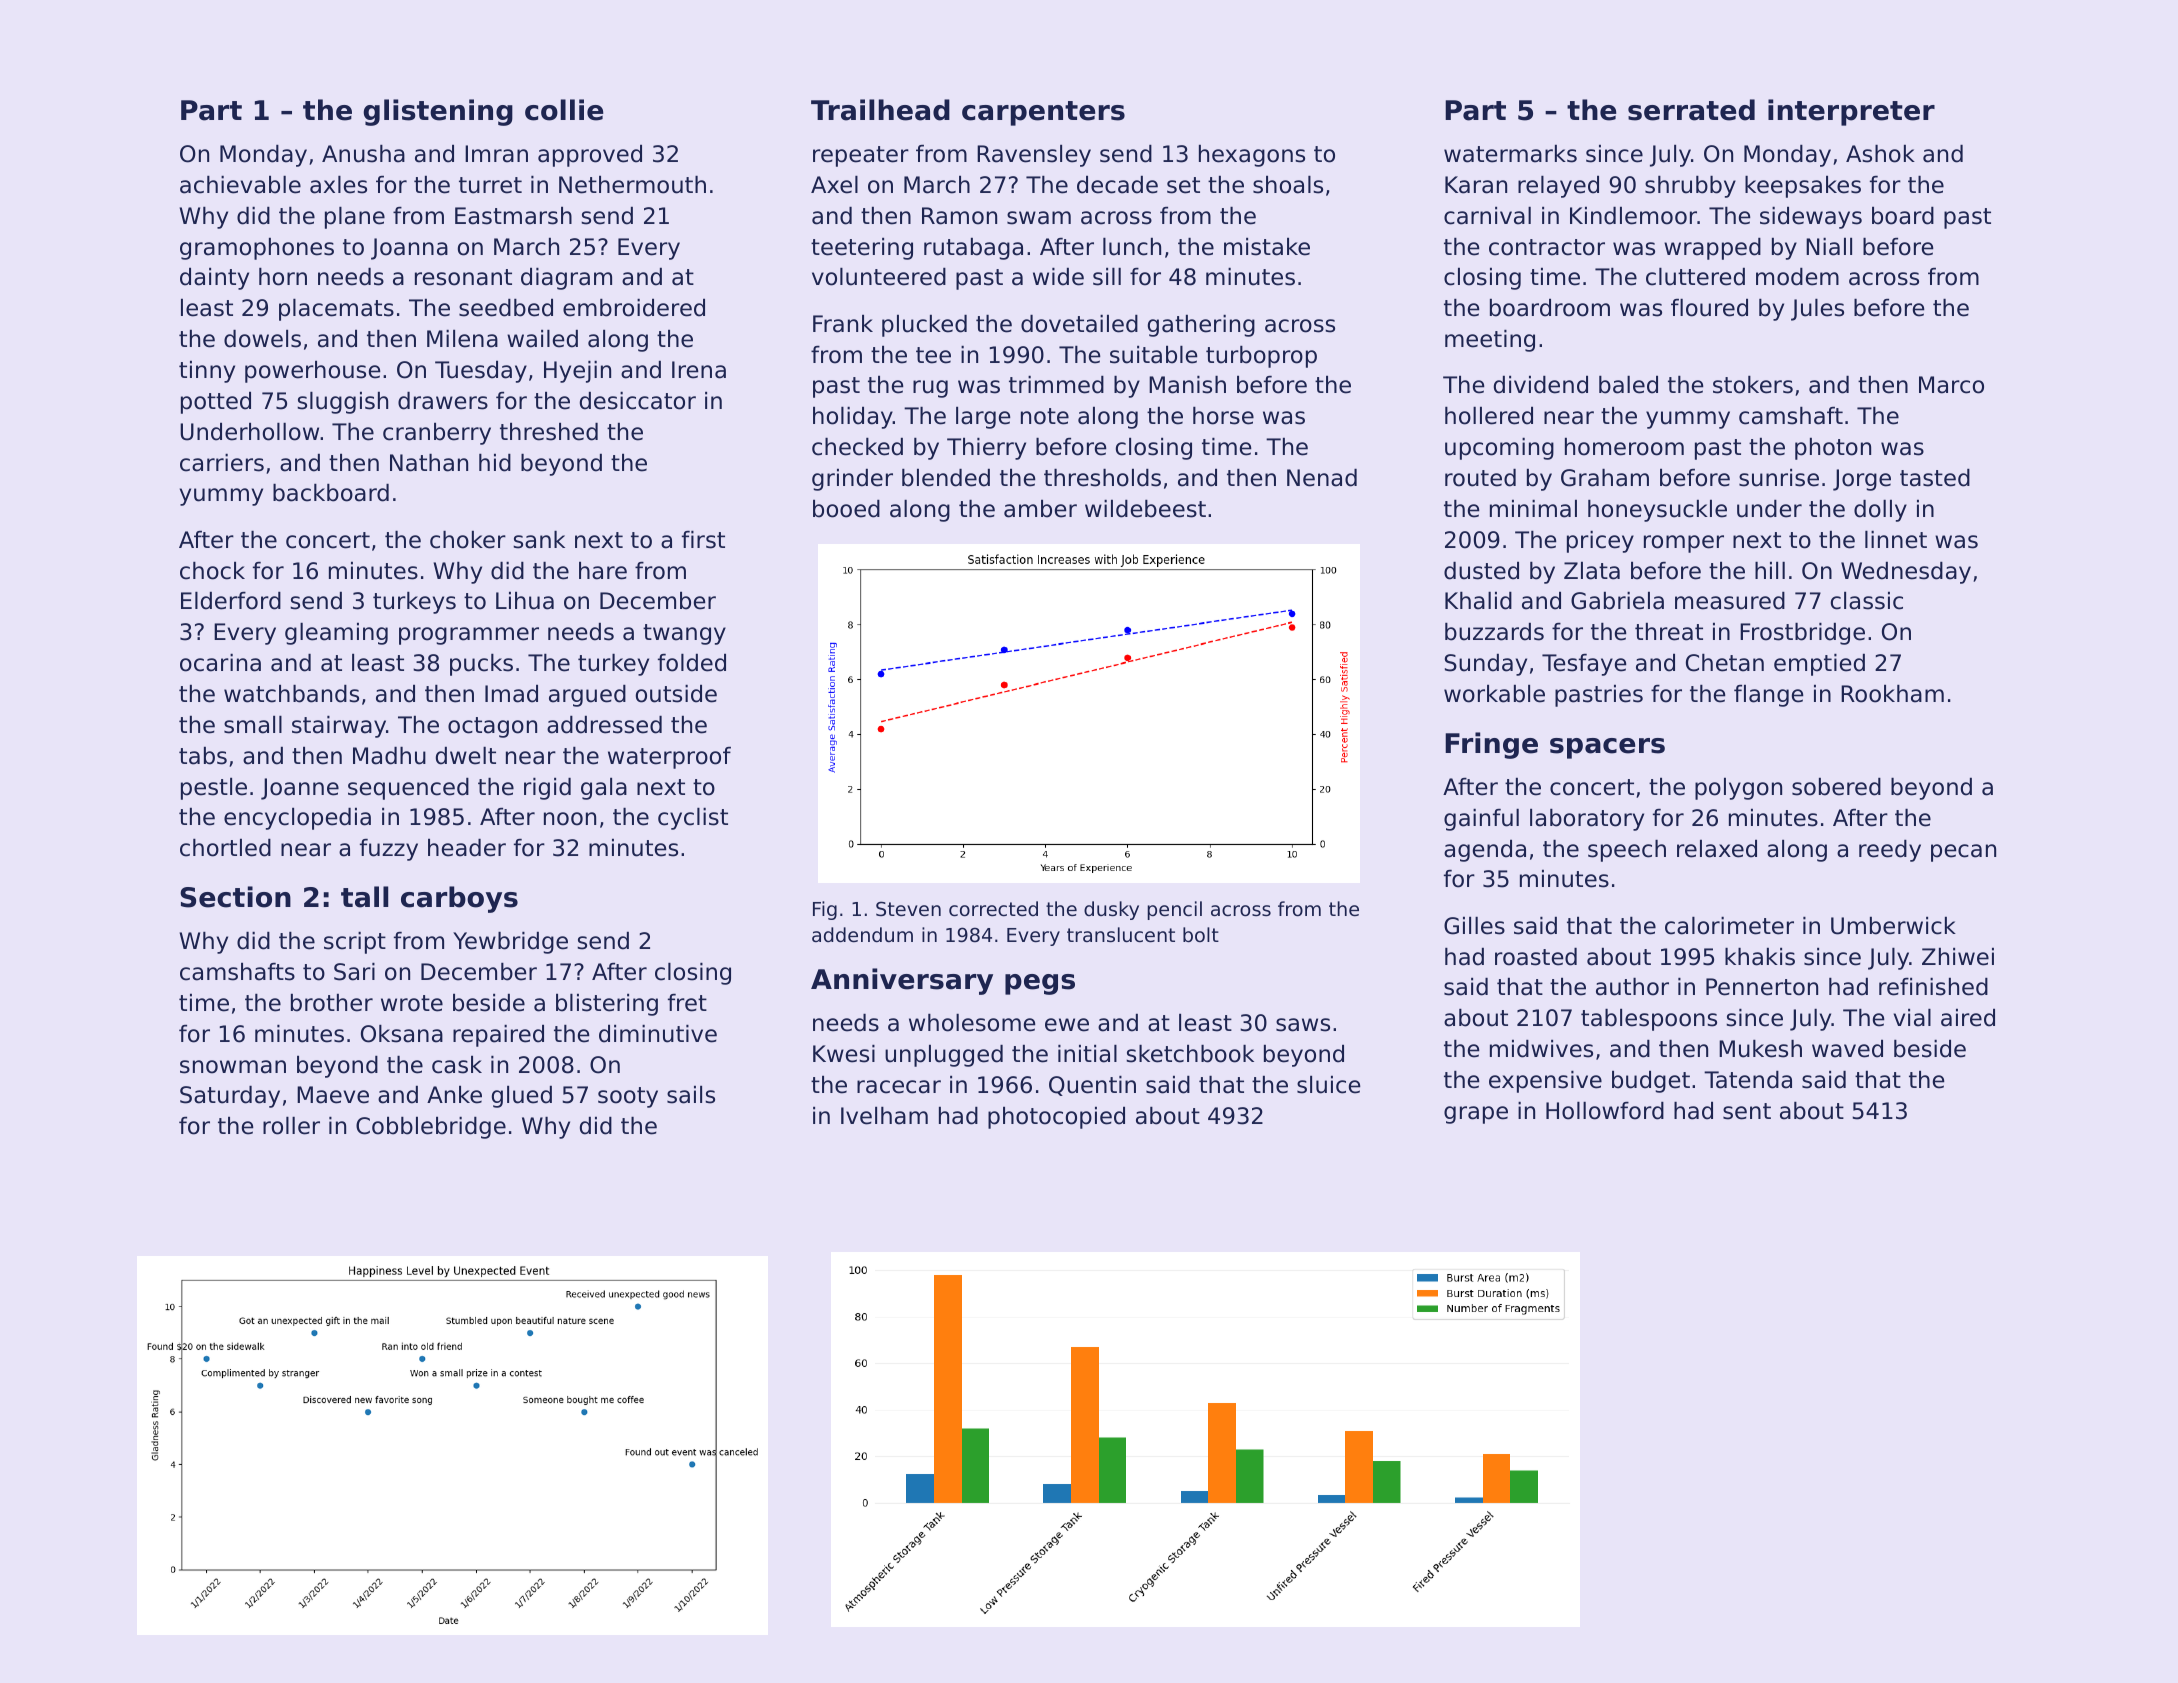 This document has width=2178, height=1683. What do you see at coordinates (908, 908) in the document?
I see `Steven` at bounding box center [908, 908].
